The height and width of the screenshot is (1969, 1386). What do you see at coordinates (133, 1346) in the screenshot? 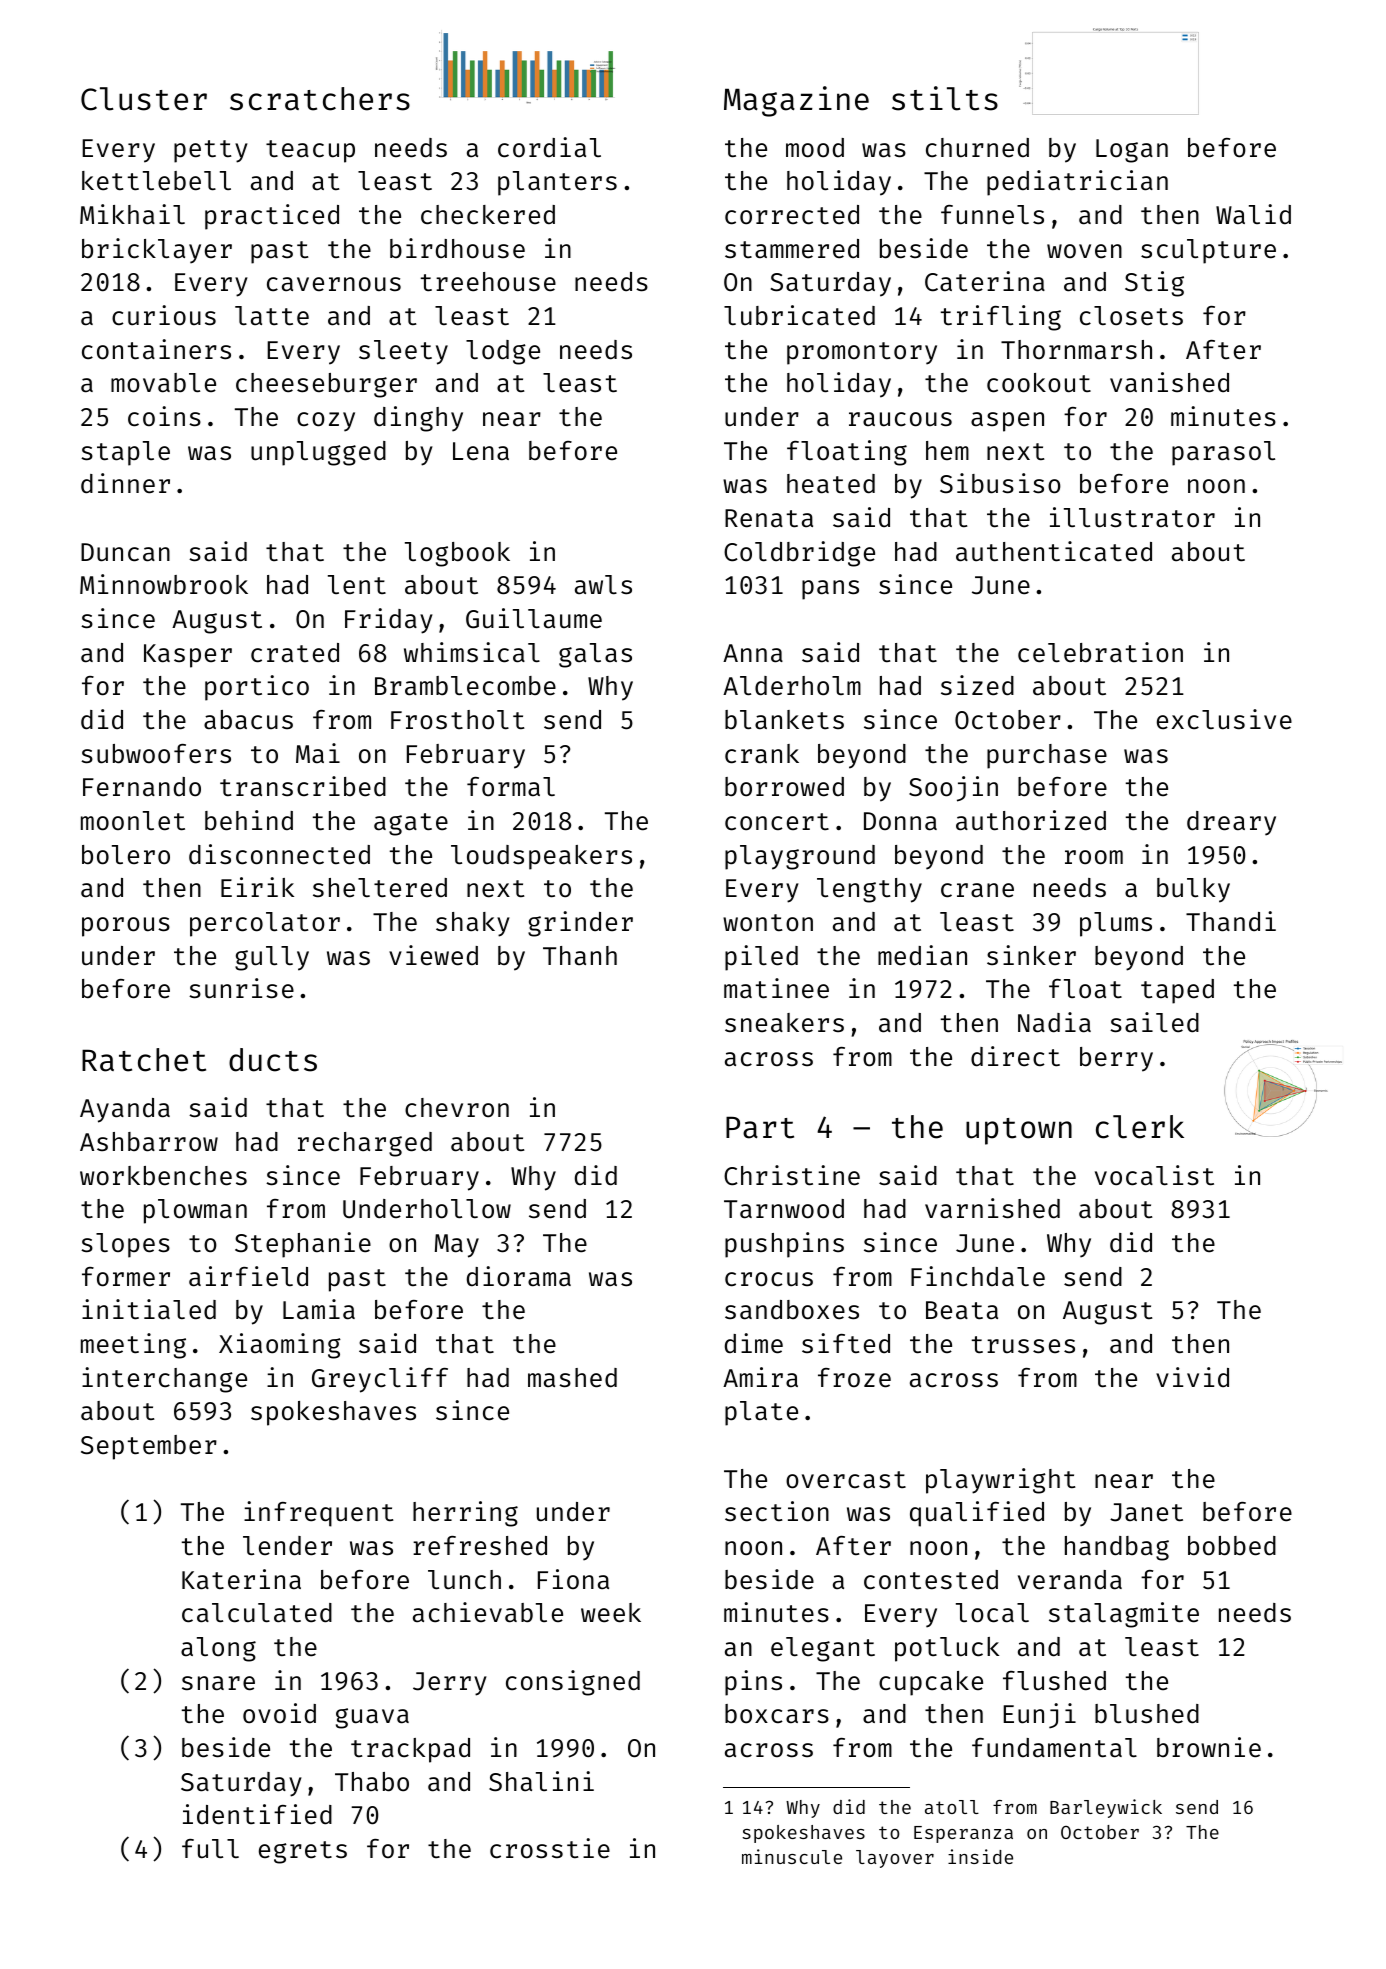
I see `meeting` at bounding box center [133, 1346].
